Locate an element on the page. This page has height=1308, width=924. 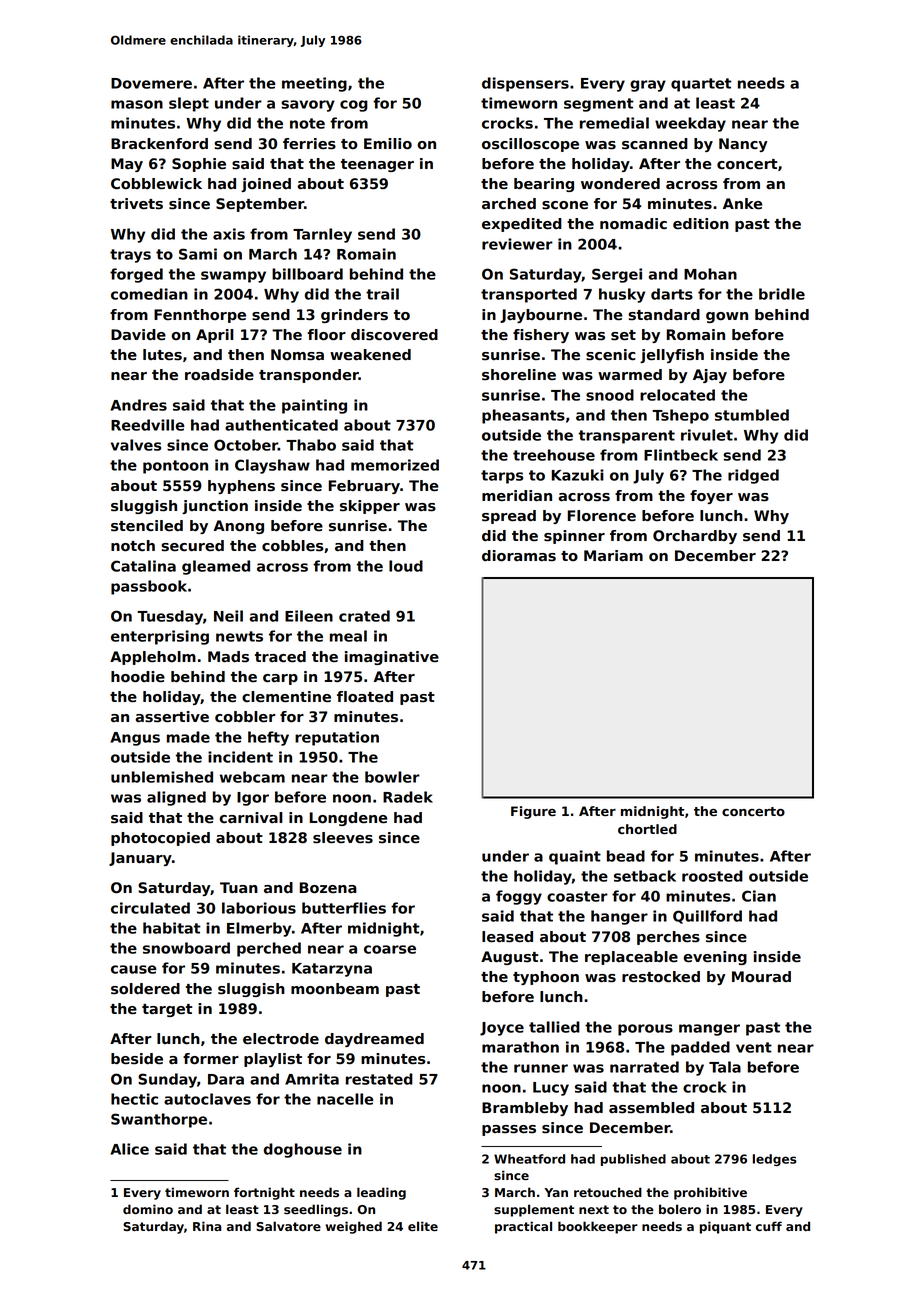
Salvatore is located at coordinates (288, 1226).
